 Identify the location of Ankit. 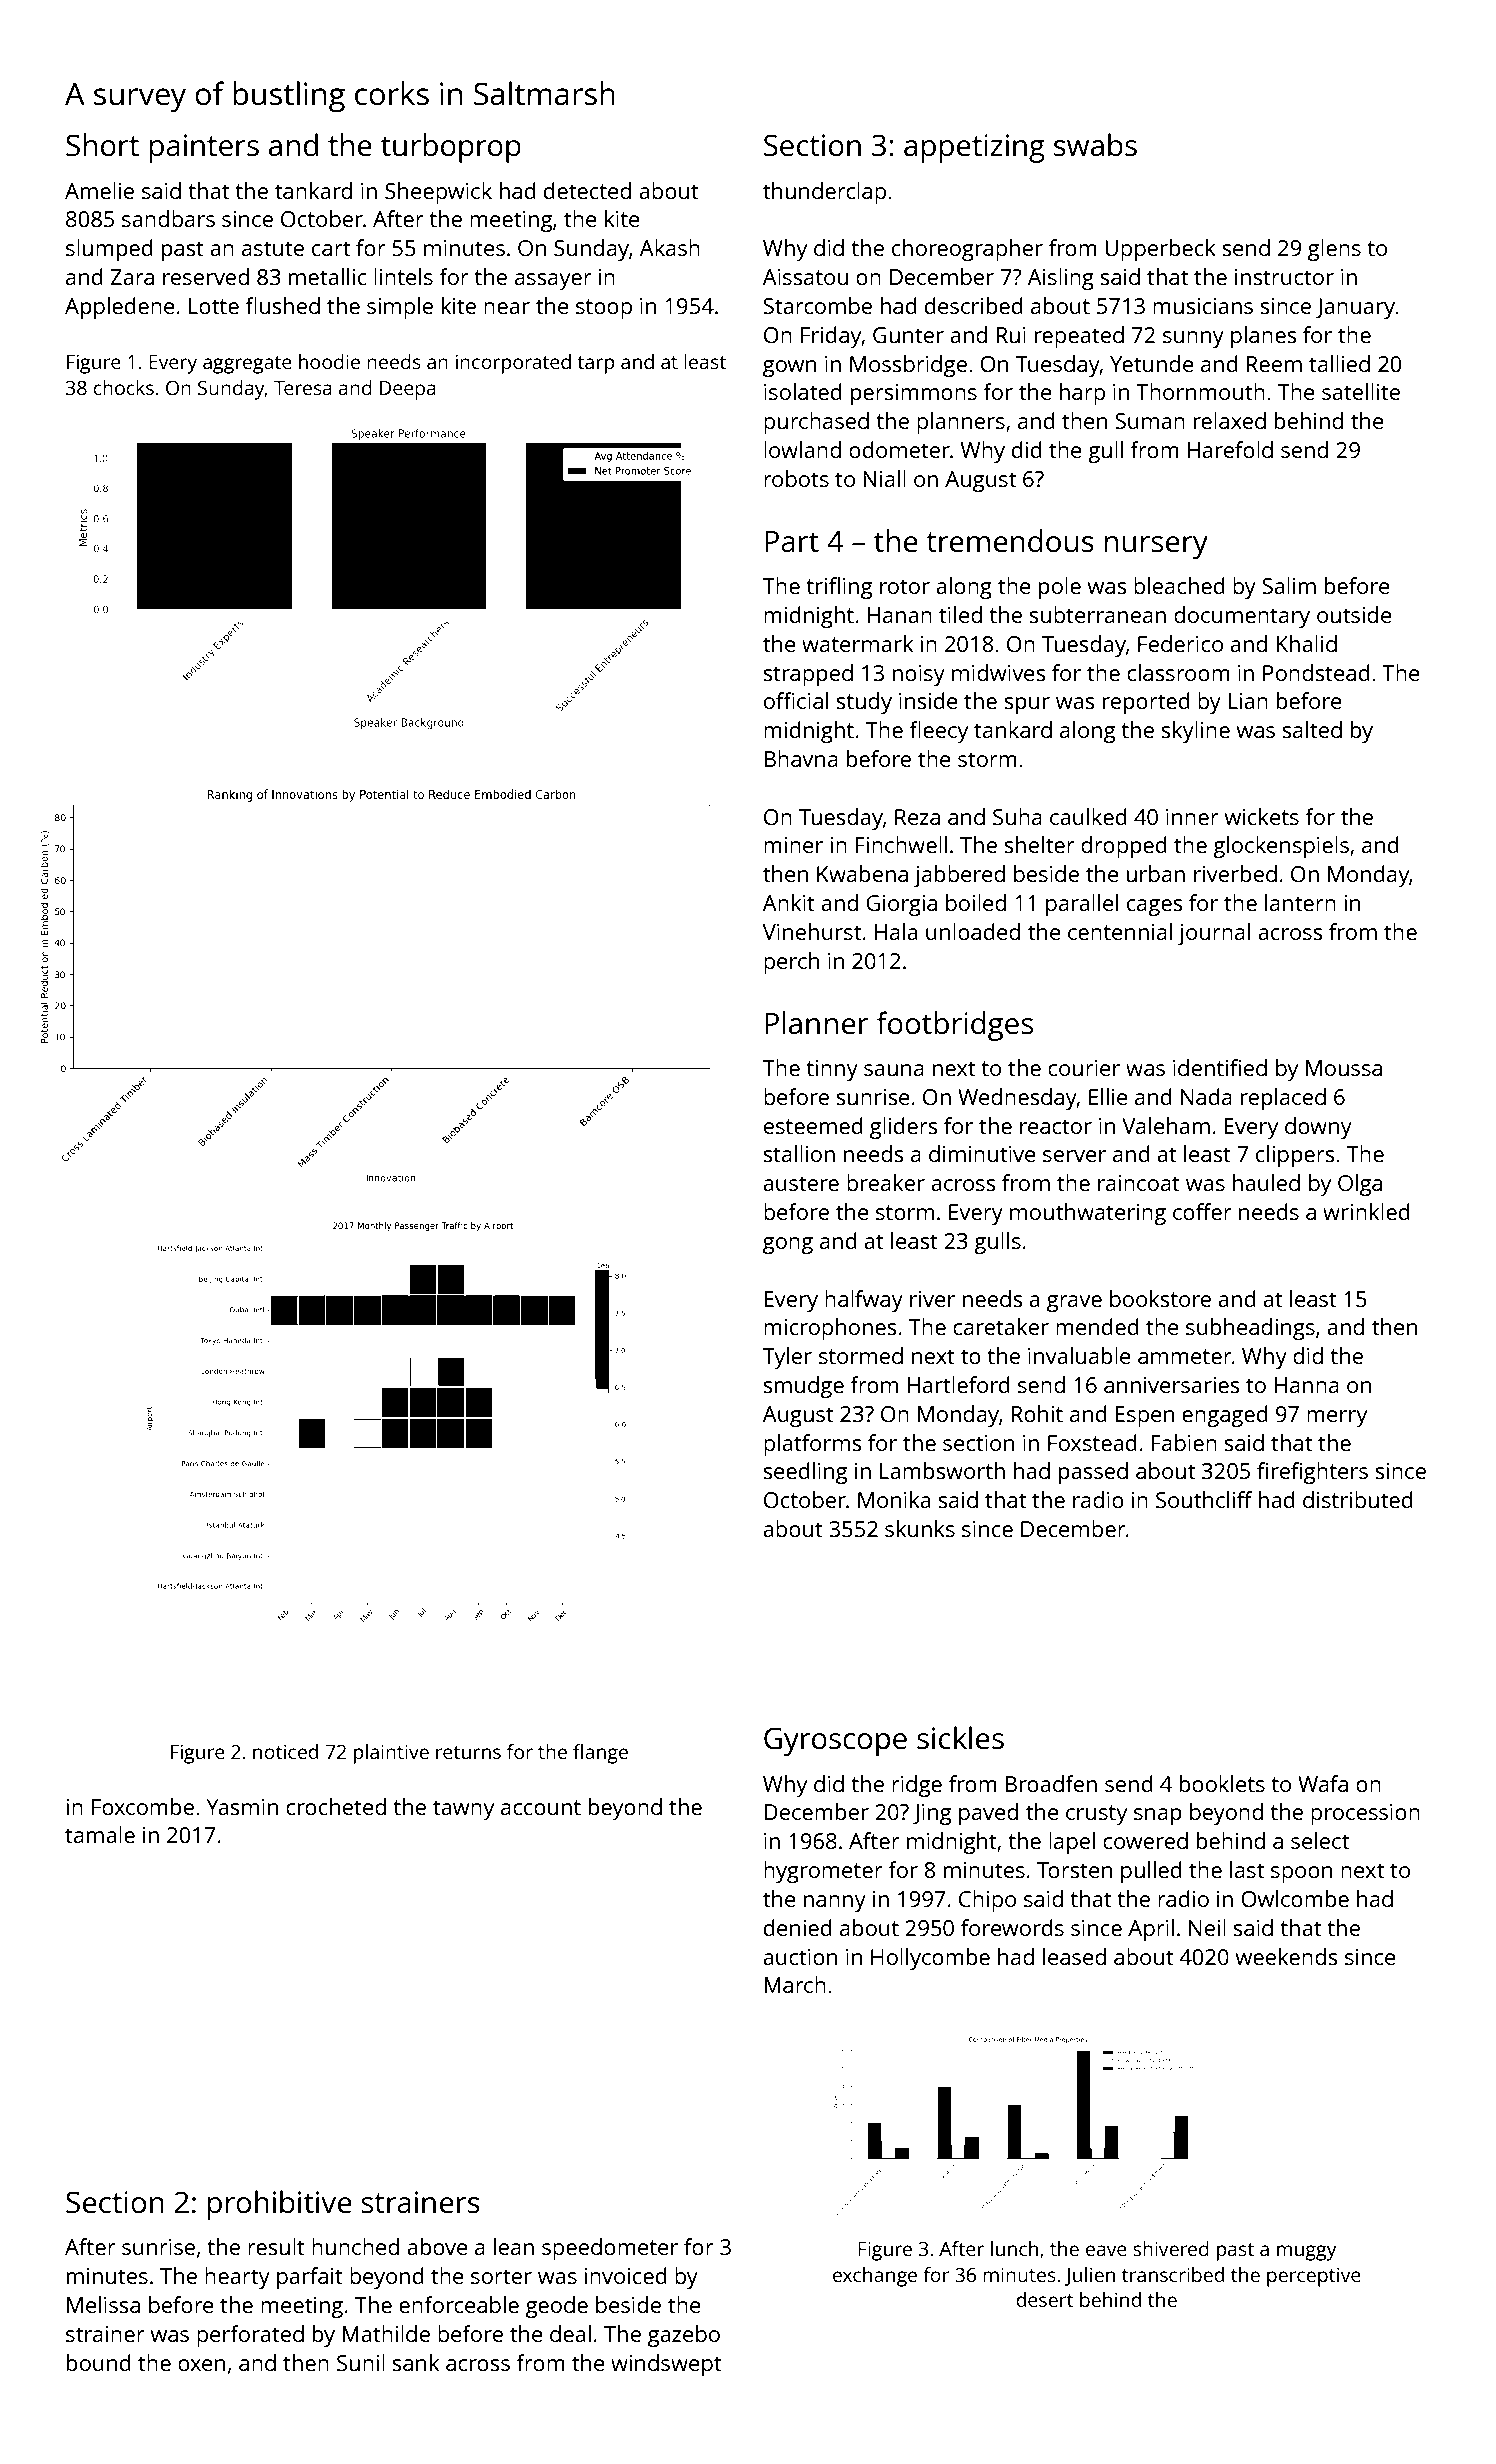
(789, 902).
